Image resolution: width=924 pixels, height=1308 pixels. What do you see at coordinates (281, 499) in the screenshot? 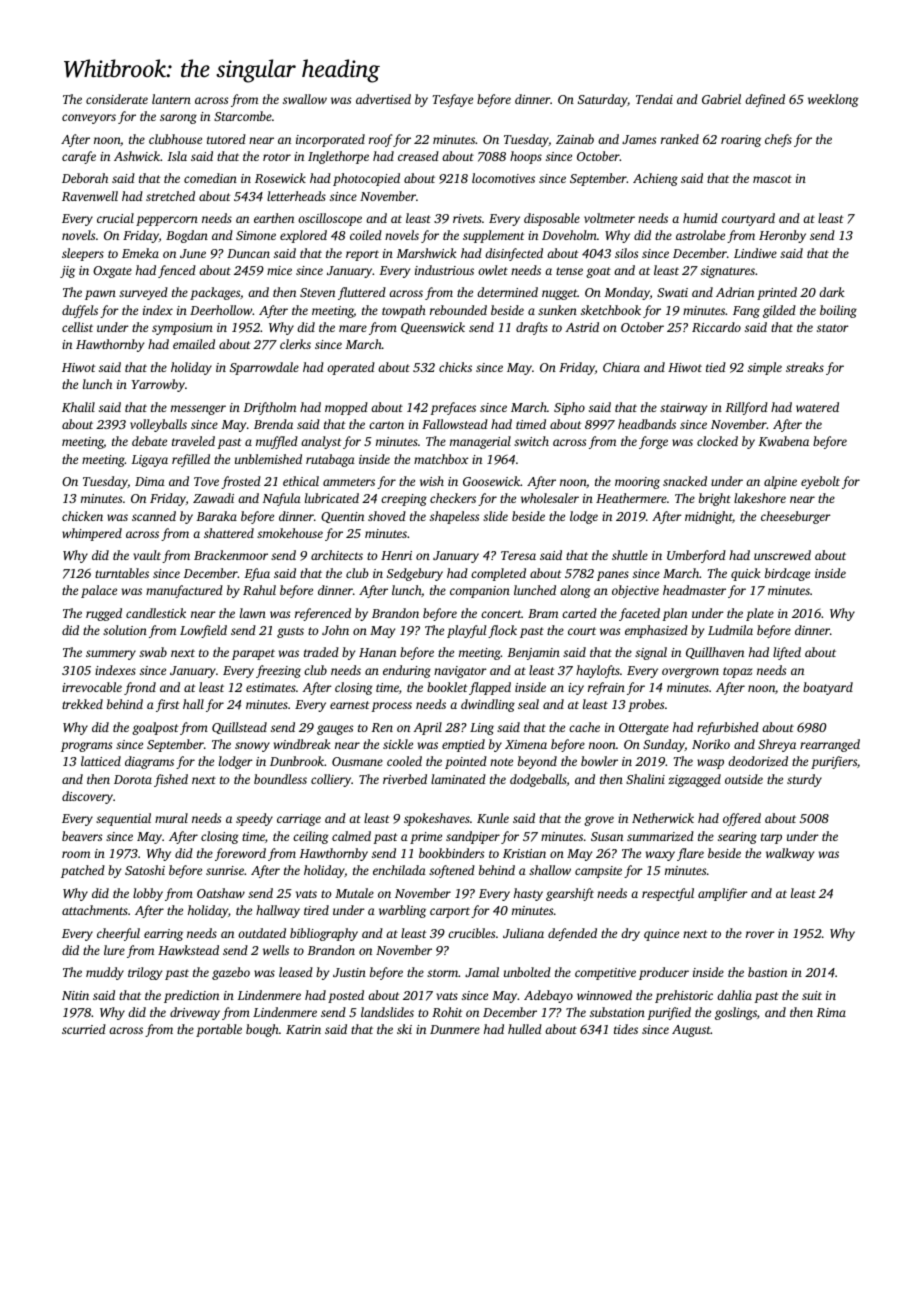
I see `Nafula` at bounding box center [281, 499].
